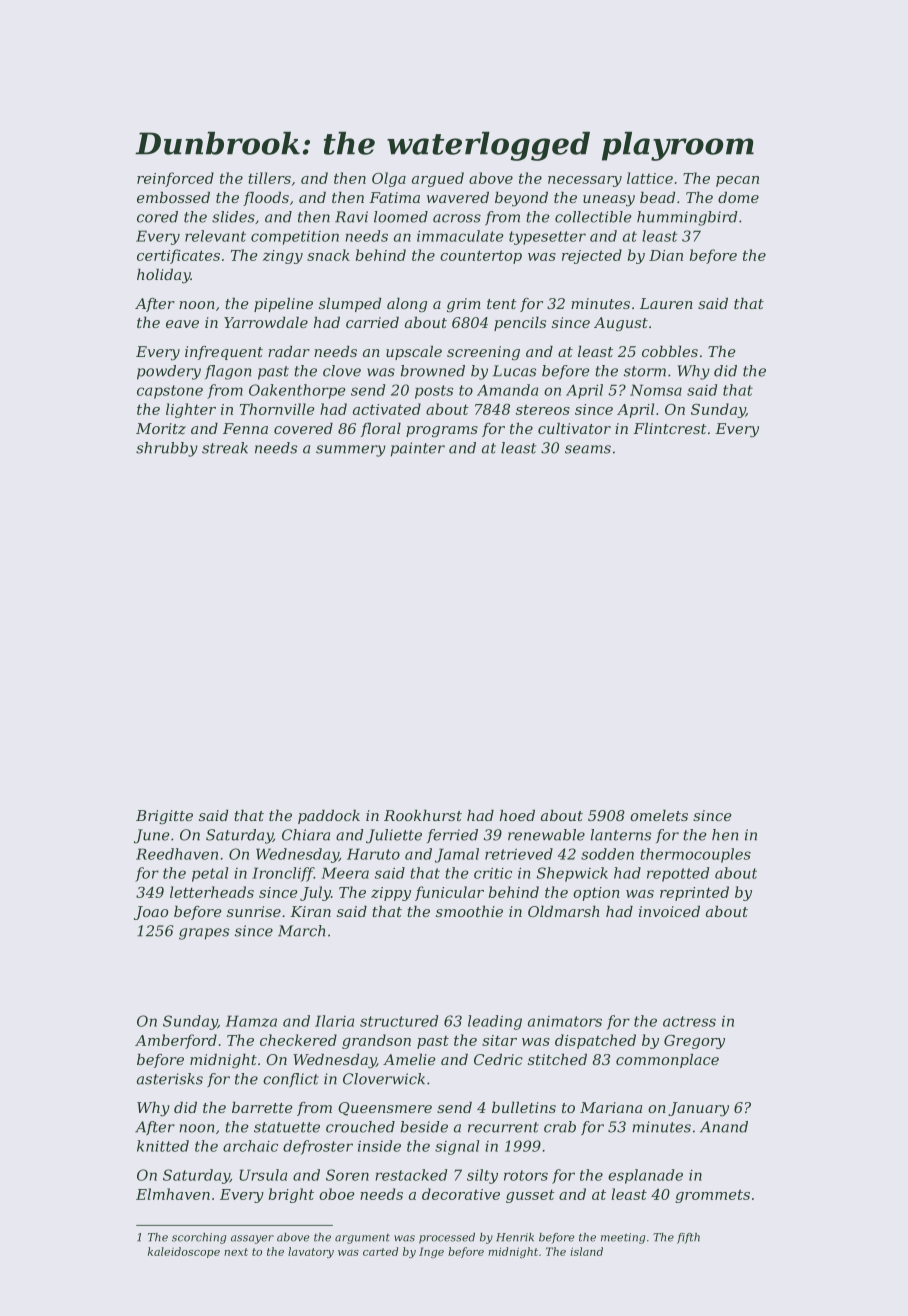 The height and width of the screenshot is (1316, 908). I want to click on streak, so click(225, 448).
